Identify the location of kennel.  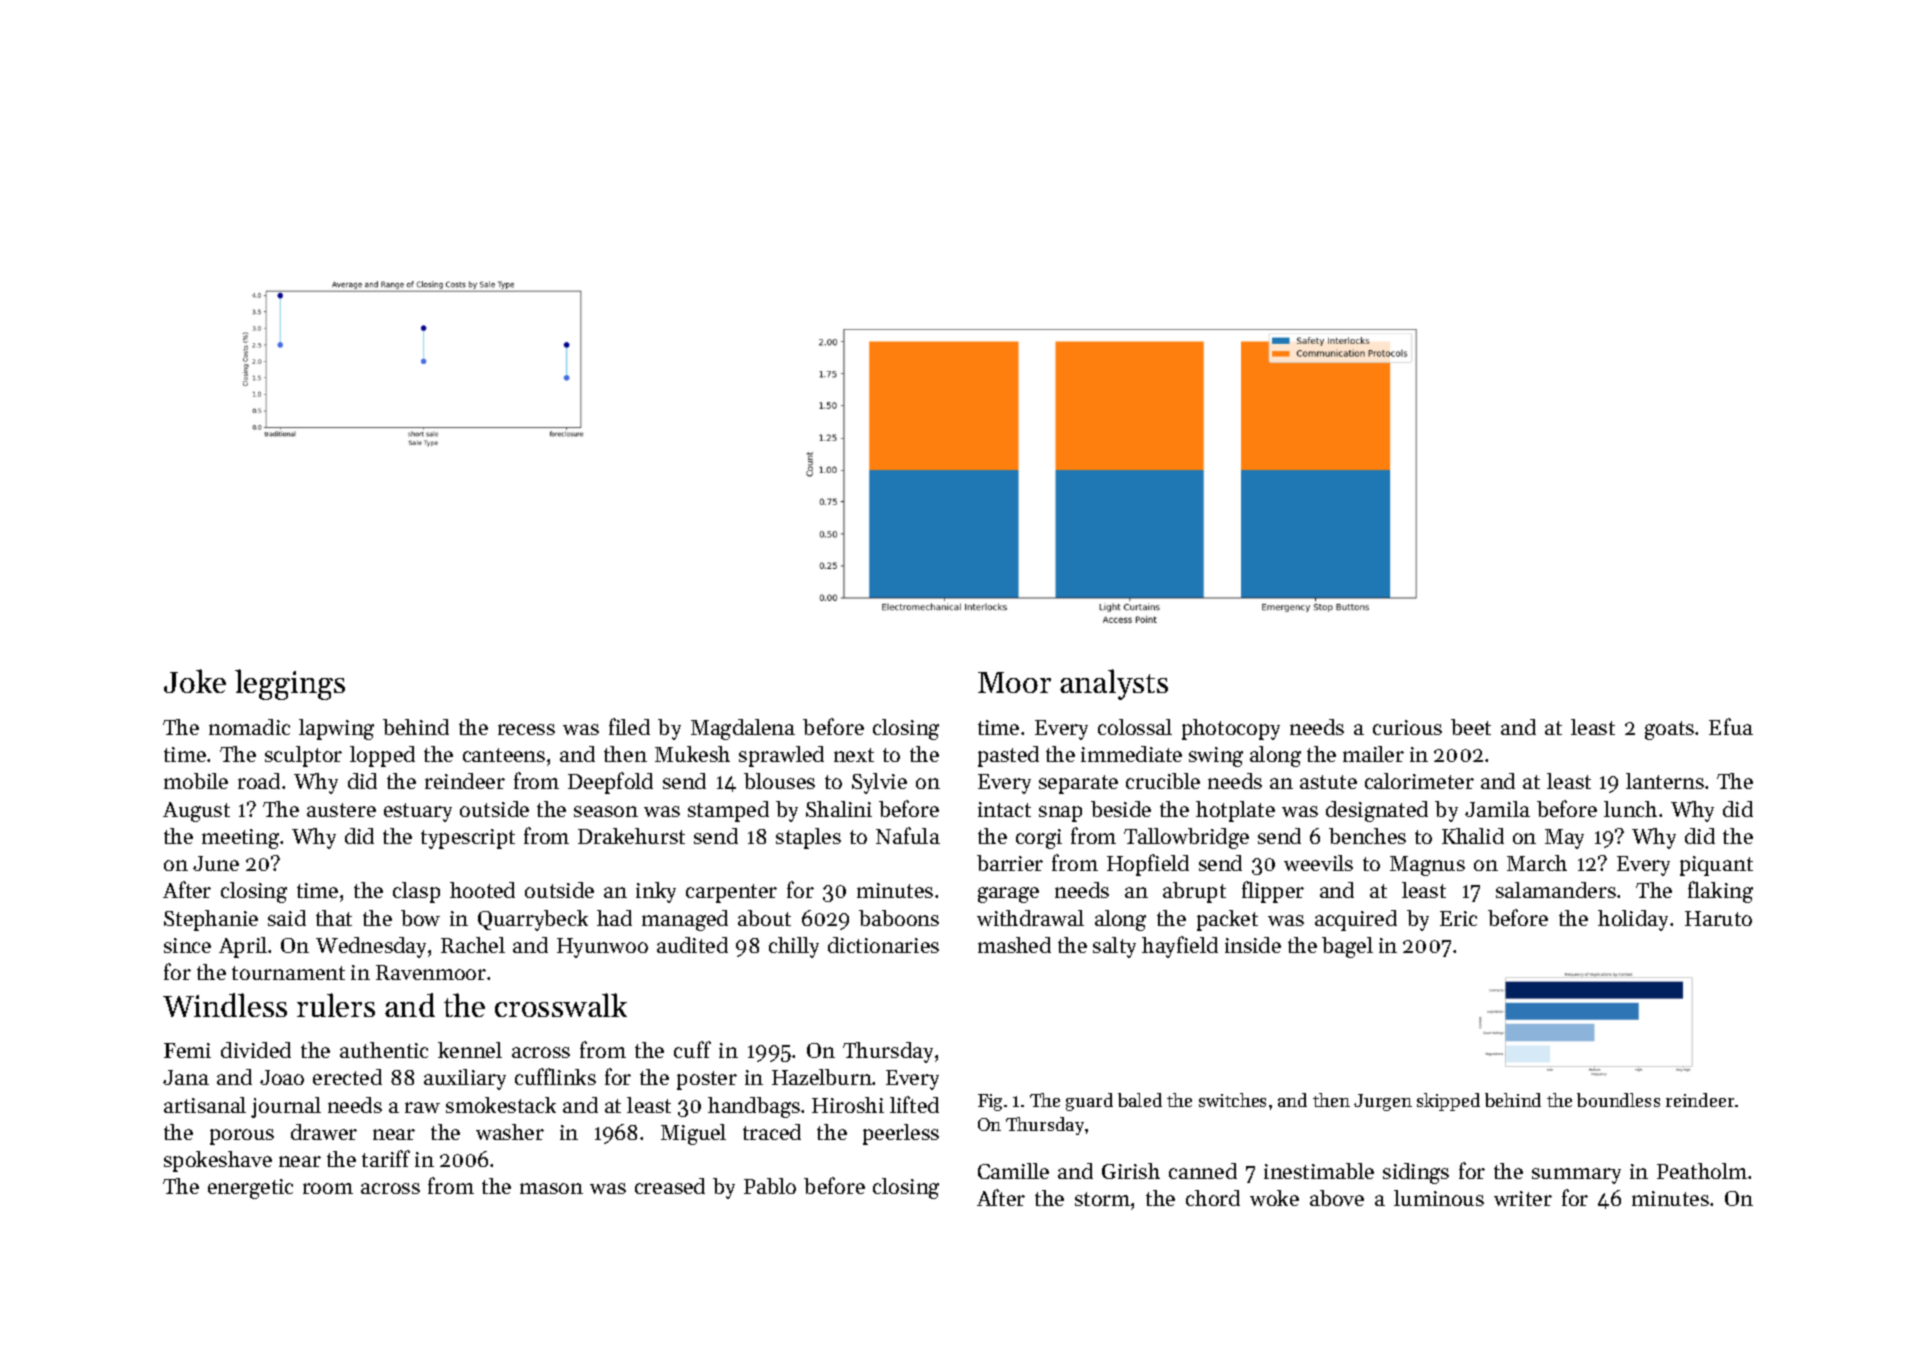
(470, 1050).
